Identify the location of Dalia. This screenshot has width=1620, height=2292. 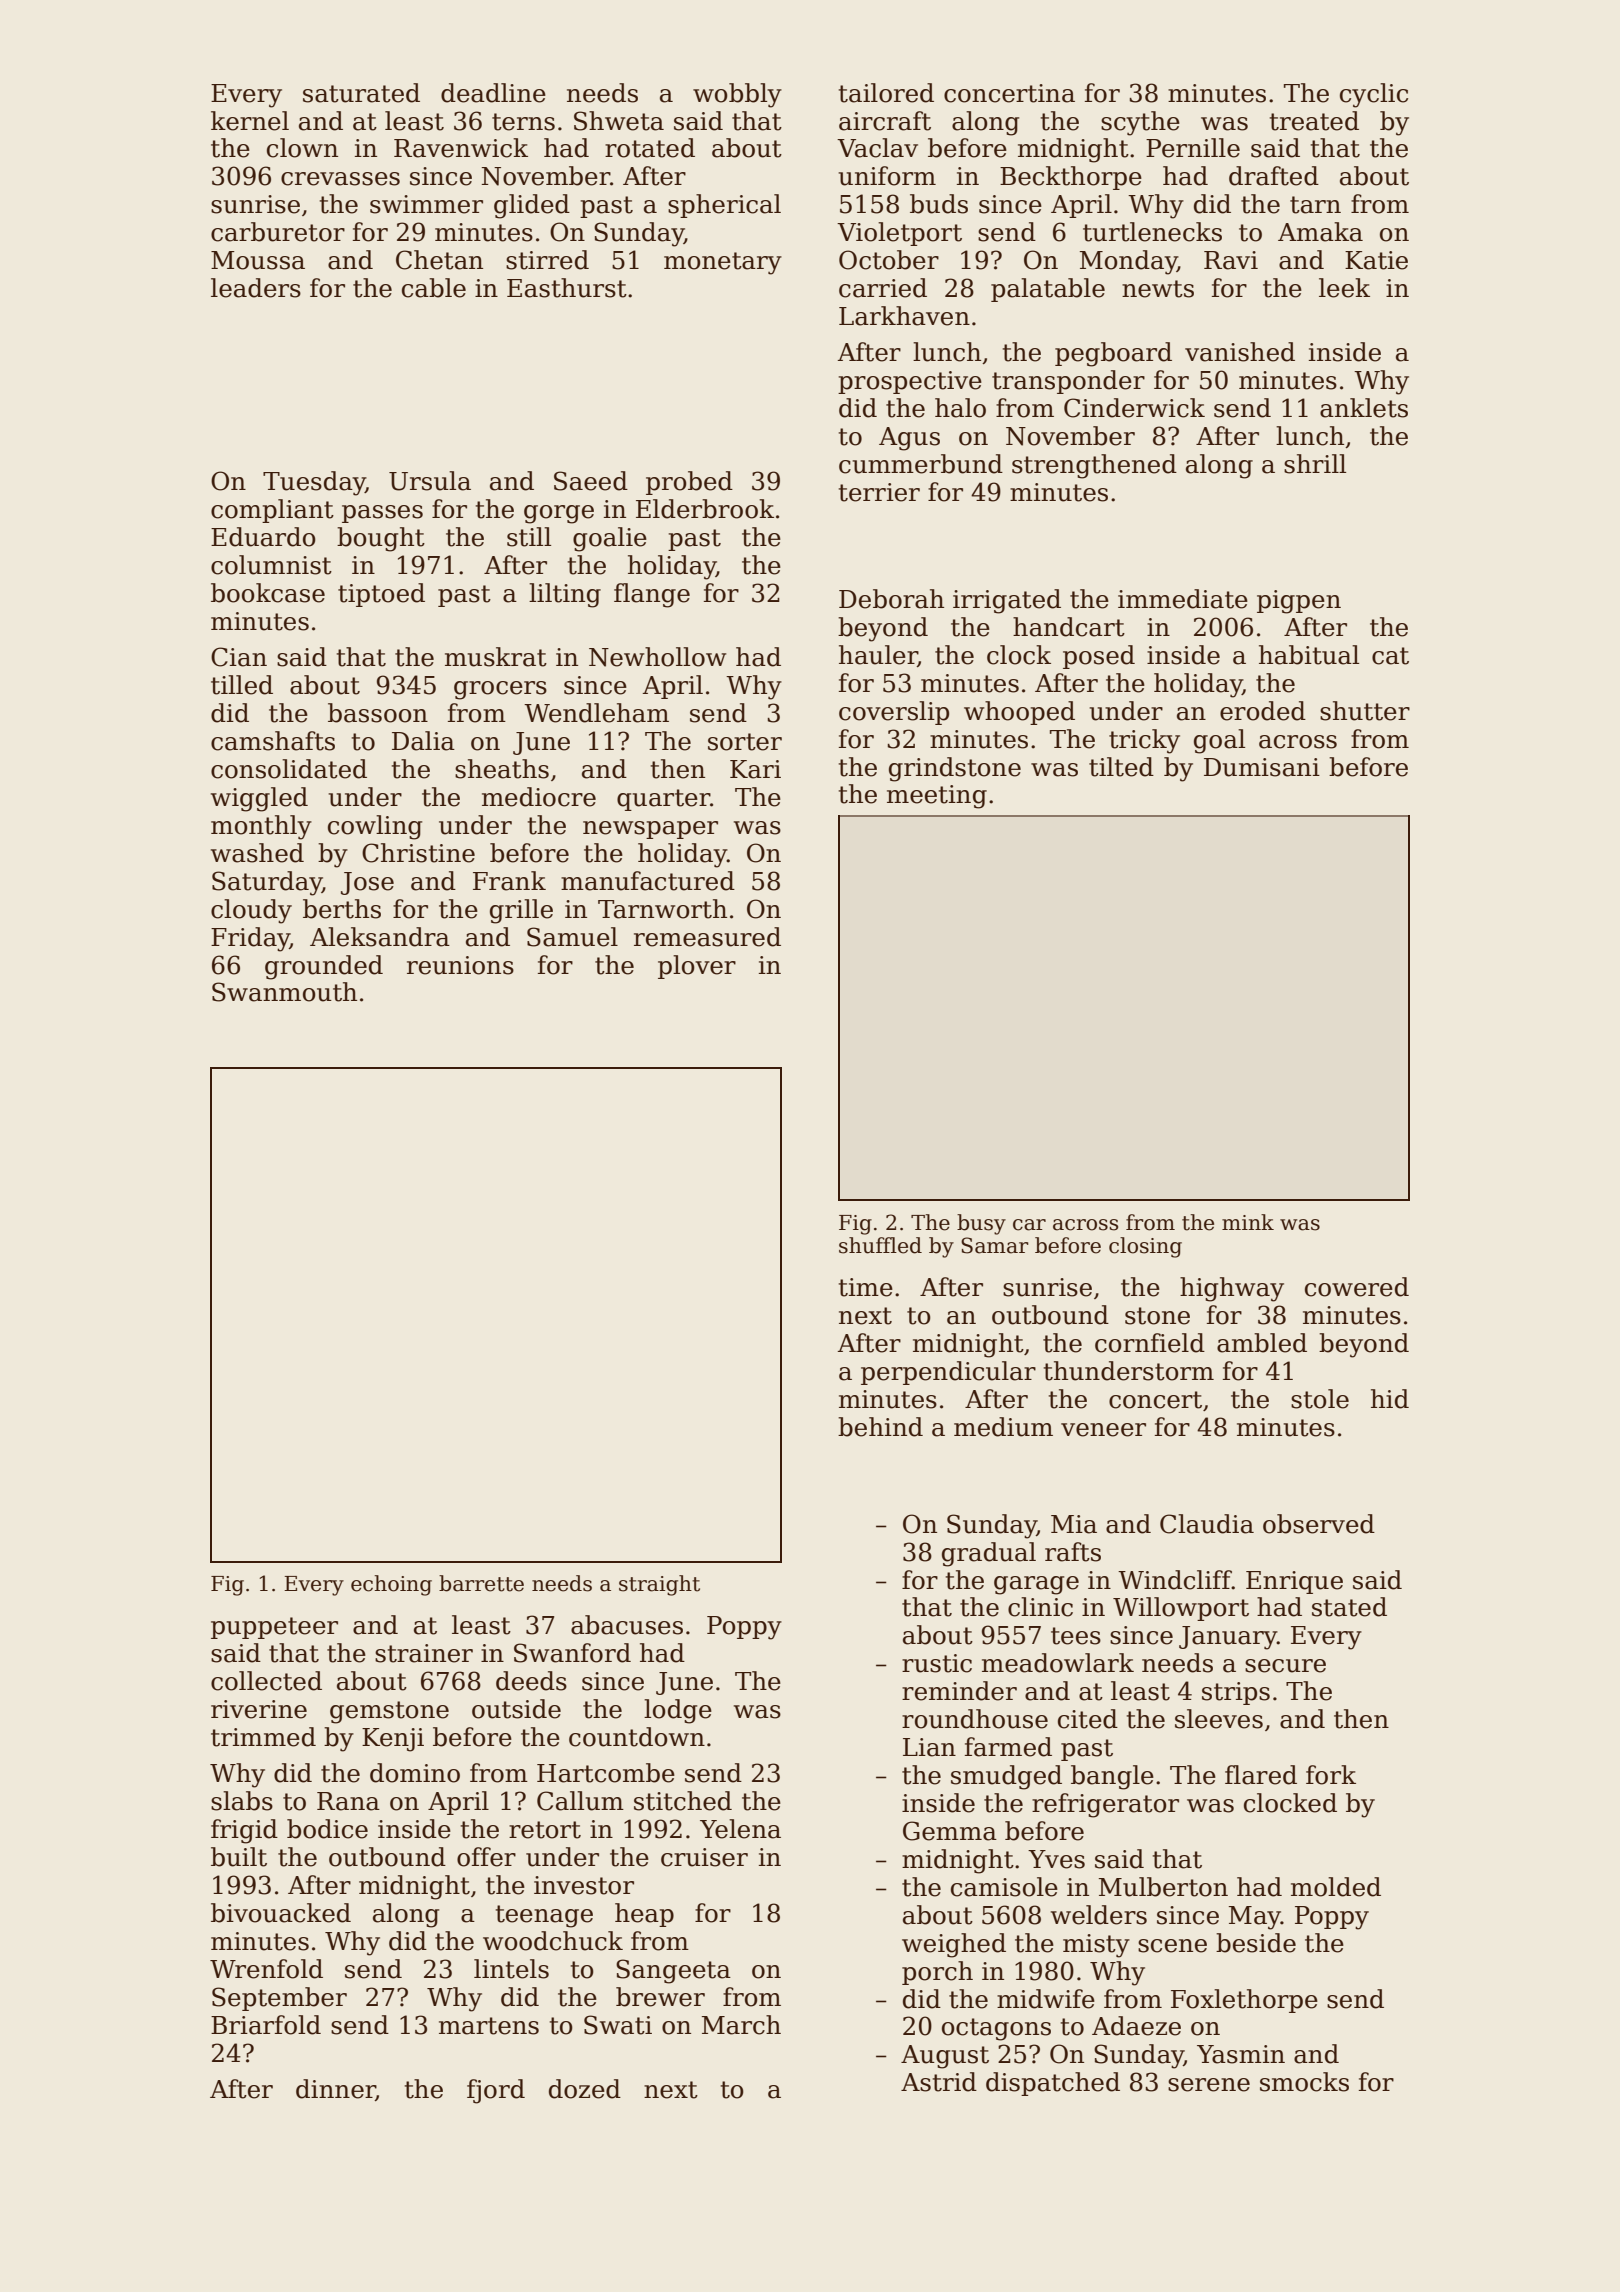
(423, 741).
